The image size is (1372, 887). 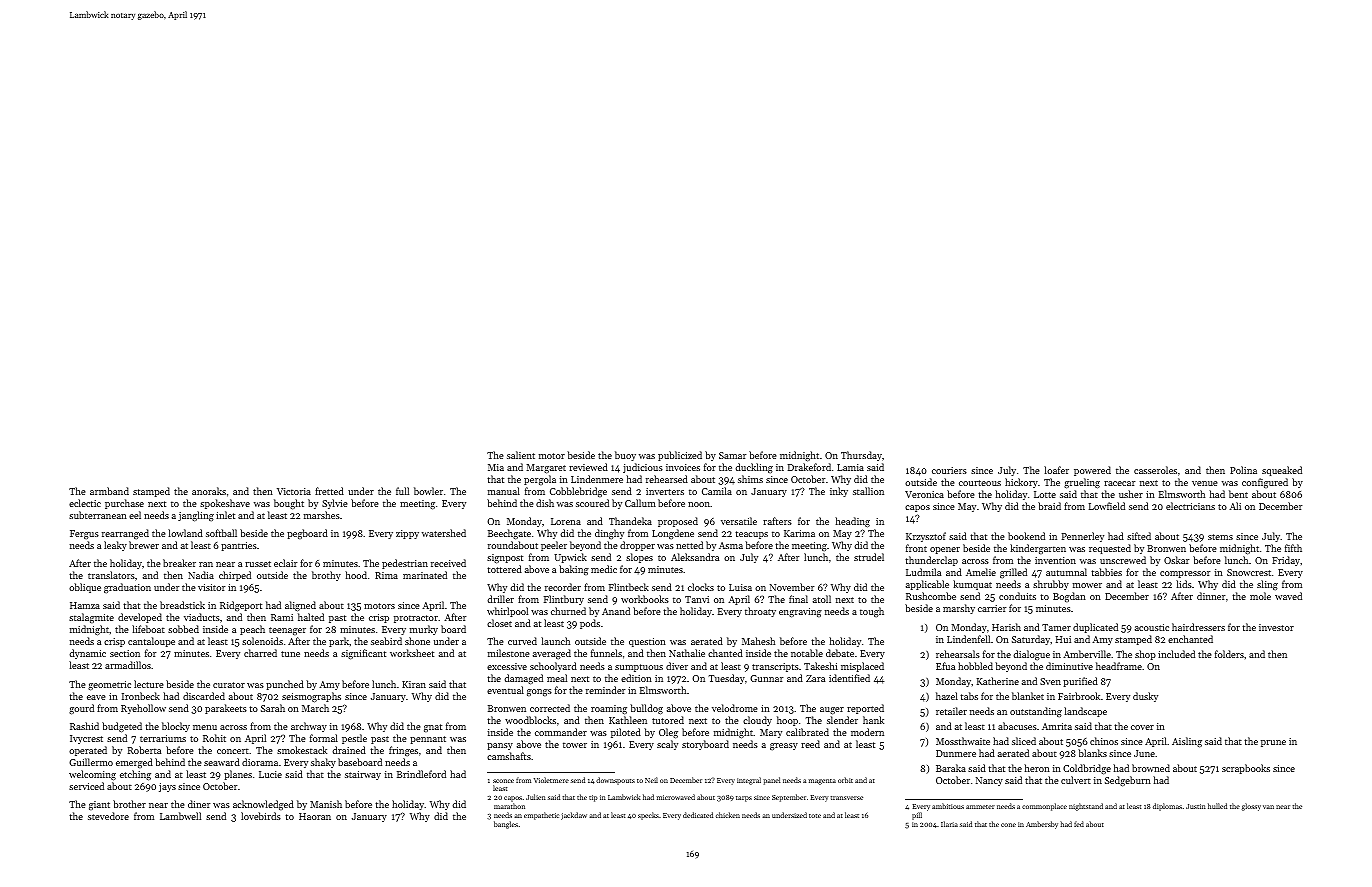 What do you see at coordinates (108, 816) in the page?
I see `stevedore` at bounding box center [108, 816].
